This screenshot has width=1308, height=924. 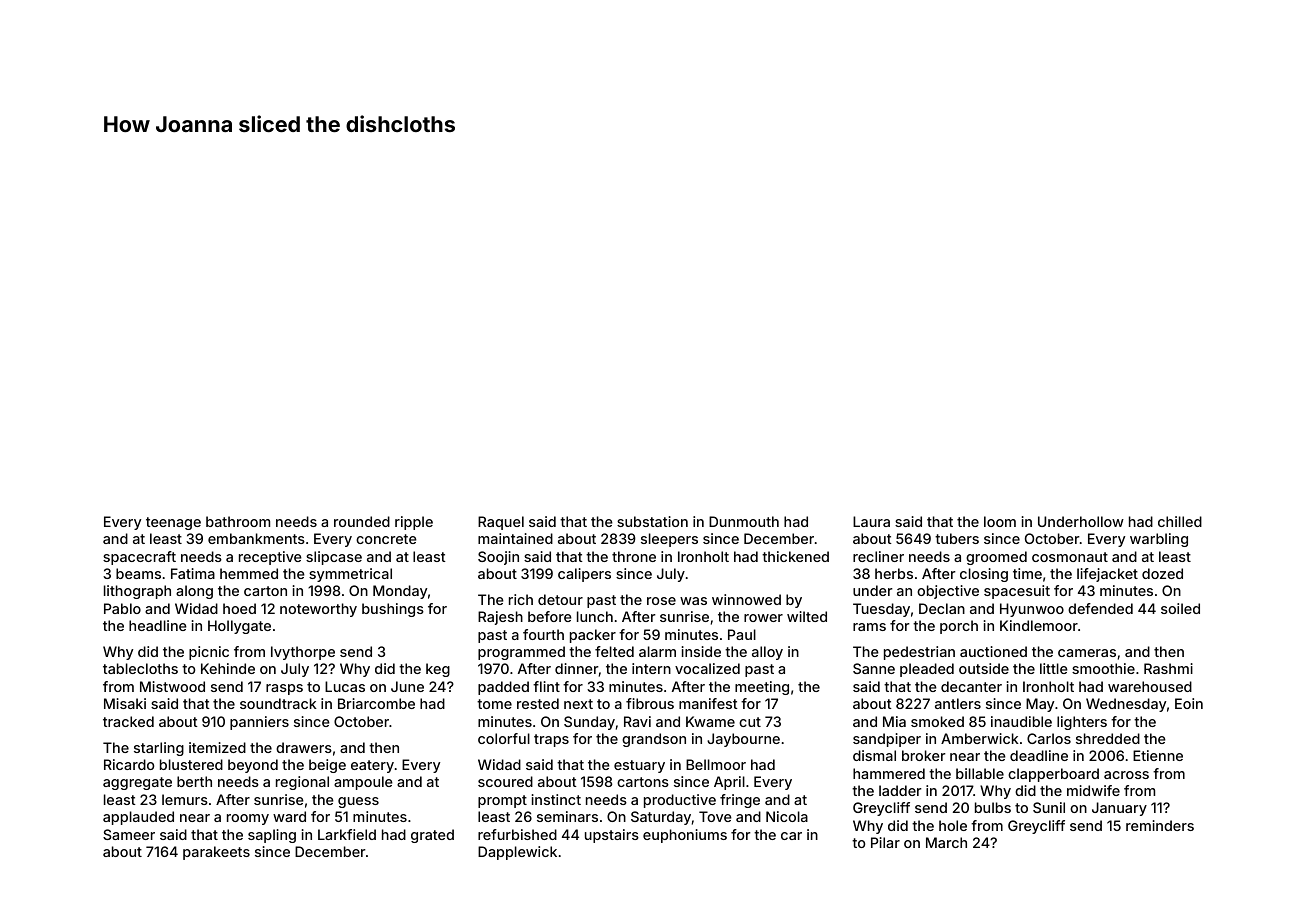 What do you see at coordinates (634, 556) in the screenshot?
I see `throne` at bounding box center [634, 556].
